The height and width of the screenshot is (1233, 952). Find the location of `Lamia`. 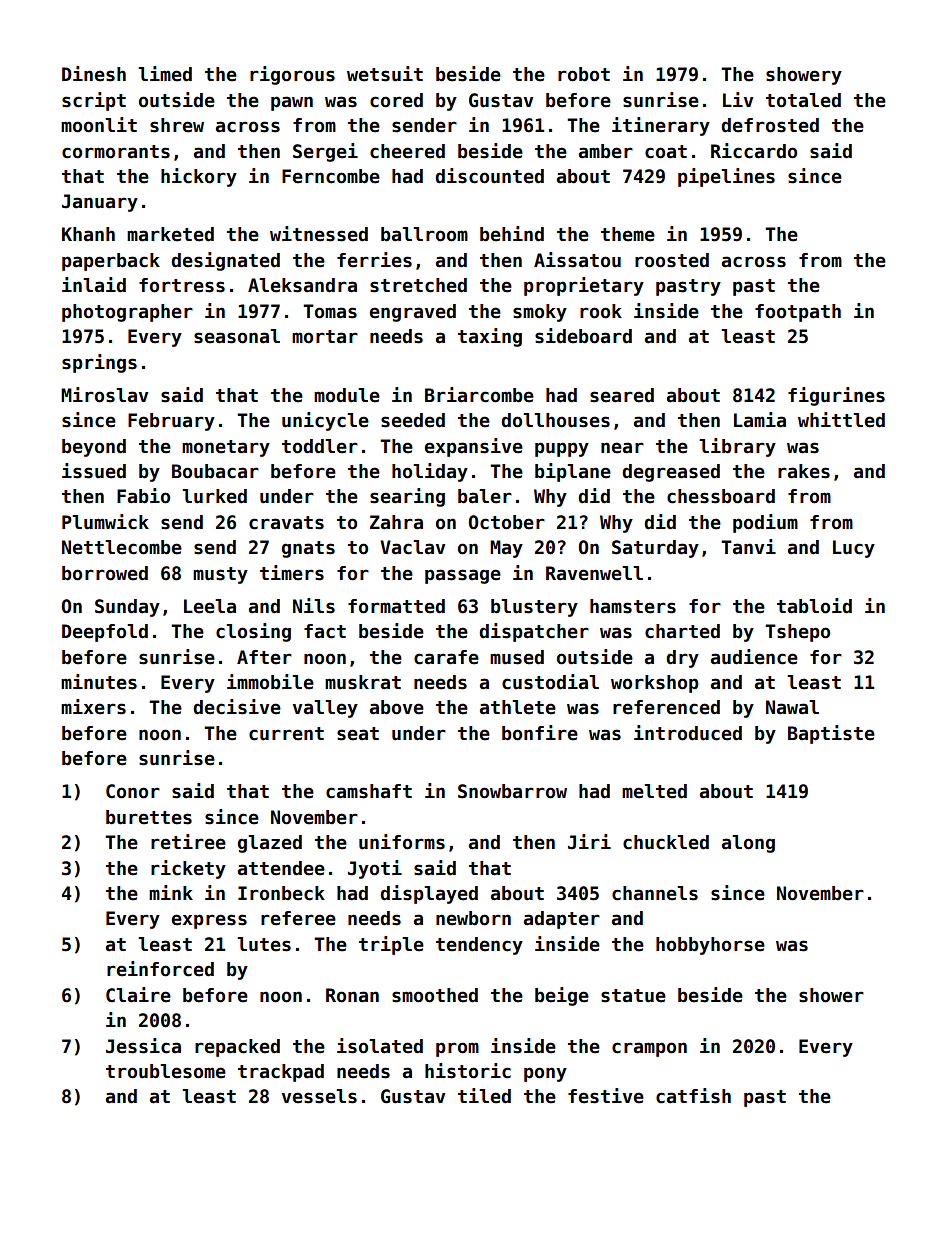

Lamia is located at coordinates (760, 420).
